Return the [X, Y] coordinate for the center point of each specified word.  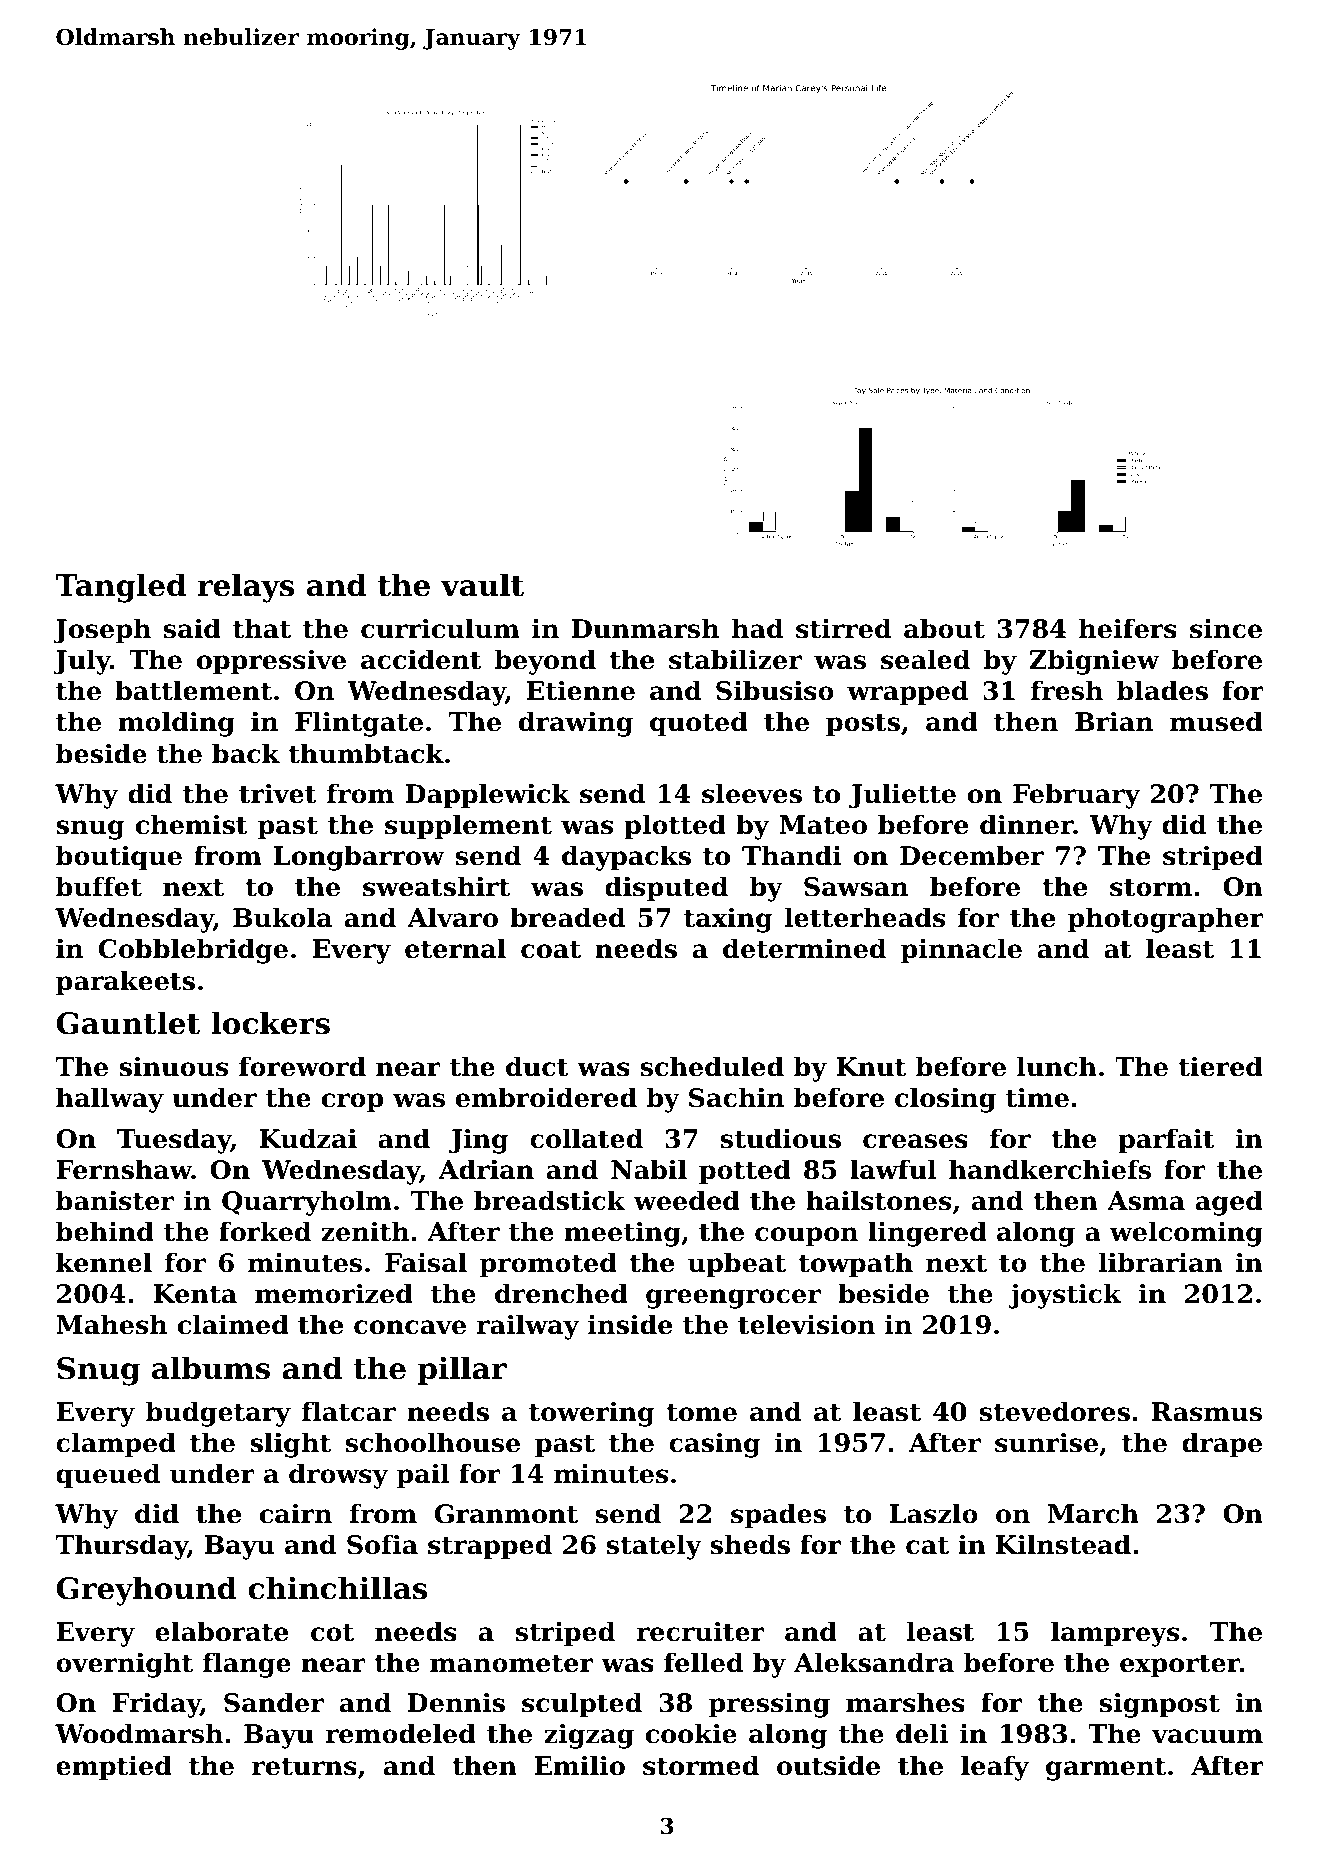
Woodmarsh [139, 1733]
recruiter [700, 1631]
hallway [110, 1100]
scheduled [712, 1066]
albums [211, 1368]
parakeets [125, 983]
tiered [1220, 1066]
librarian [1161, 1262]
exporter [1180, 1666]
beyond [545, 662]
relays [246, 588]
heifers [1128, 628]
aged [1229, 1203]
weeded [687, 1200]
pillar [462, 1370]
